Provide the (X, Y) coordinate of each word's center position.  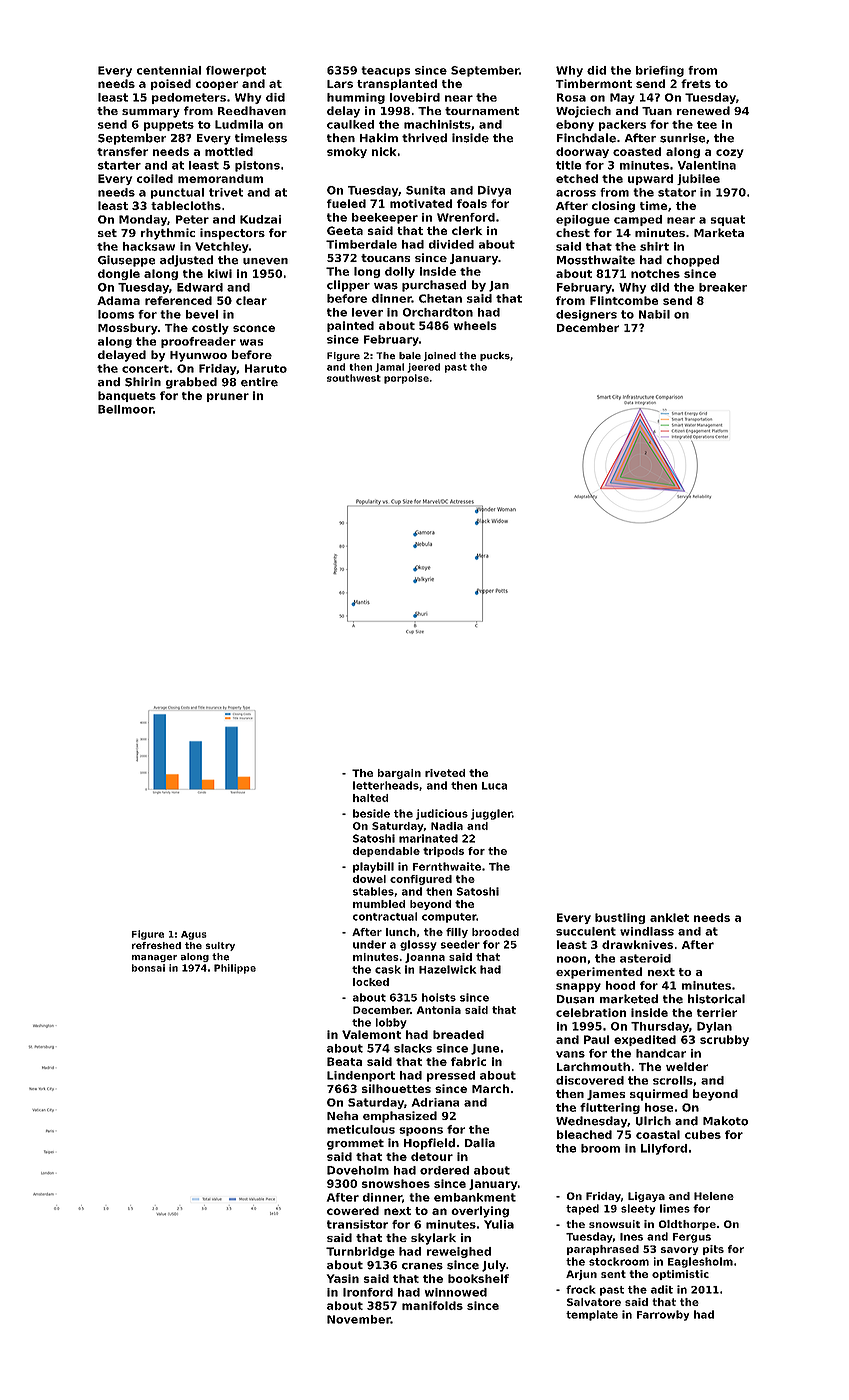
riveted (445, 773)
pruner (228, 397)
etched (577, 178)
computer (449, 918)
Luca (494, 786)
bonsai (148, 968)
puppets (169, 126)
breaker (723, 287)
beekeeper (385, 218)
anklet (669, 917)
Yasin (343, 1278)
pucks (495, 356)
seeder (460, 944)
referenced (178, 300)
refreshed (156, 945)
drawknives (637, 944)
